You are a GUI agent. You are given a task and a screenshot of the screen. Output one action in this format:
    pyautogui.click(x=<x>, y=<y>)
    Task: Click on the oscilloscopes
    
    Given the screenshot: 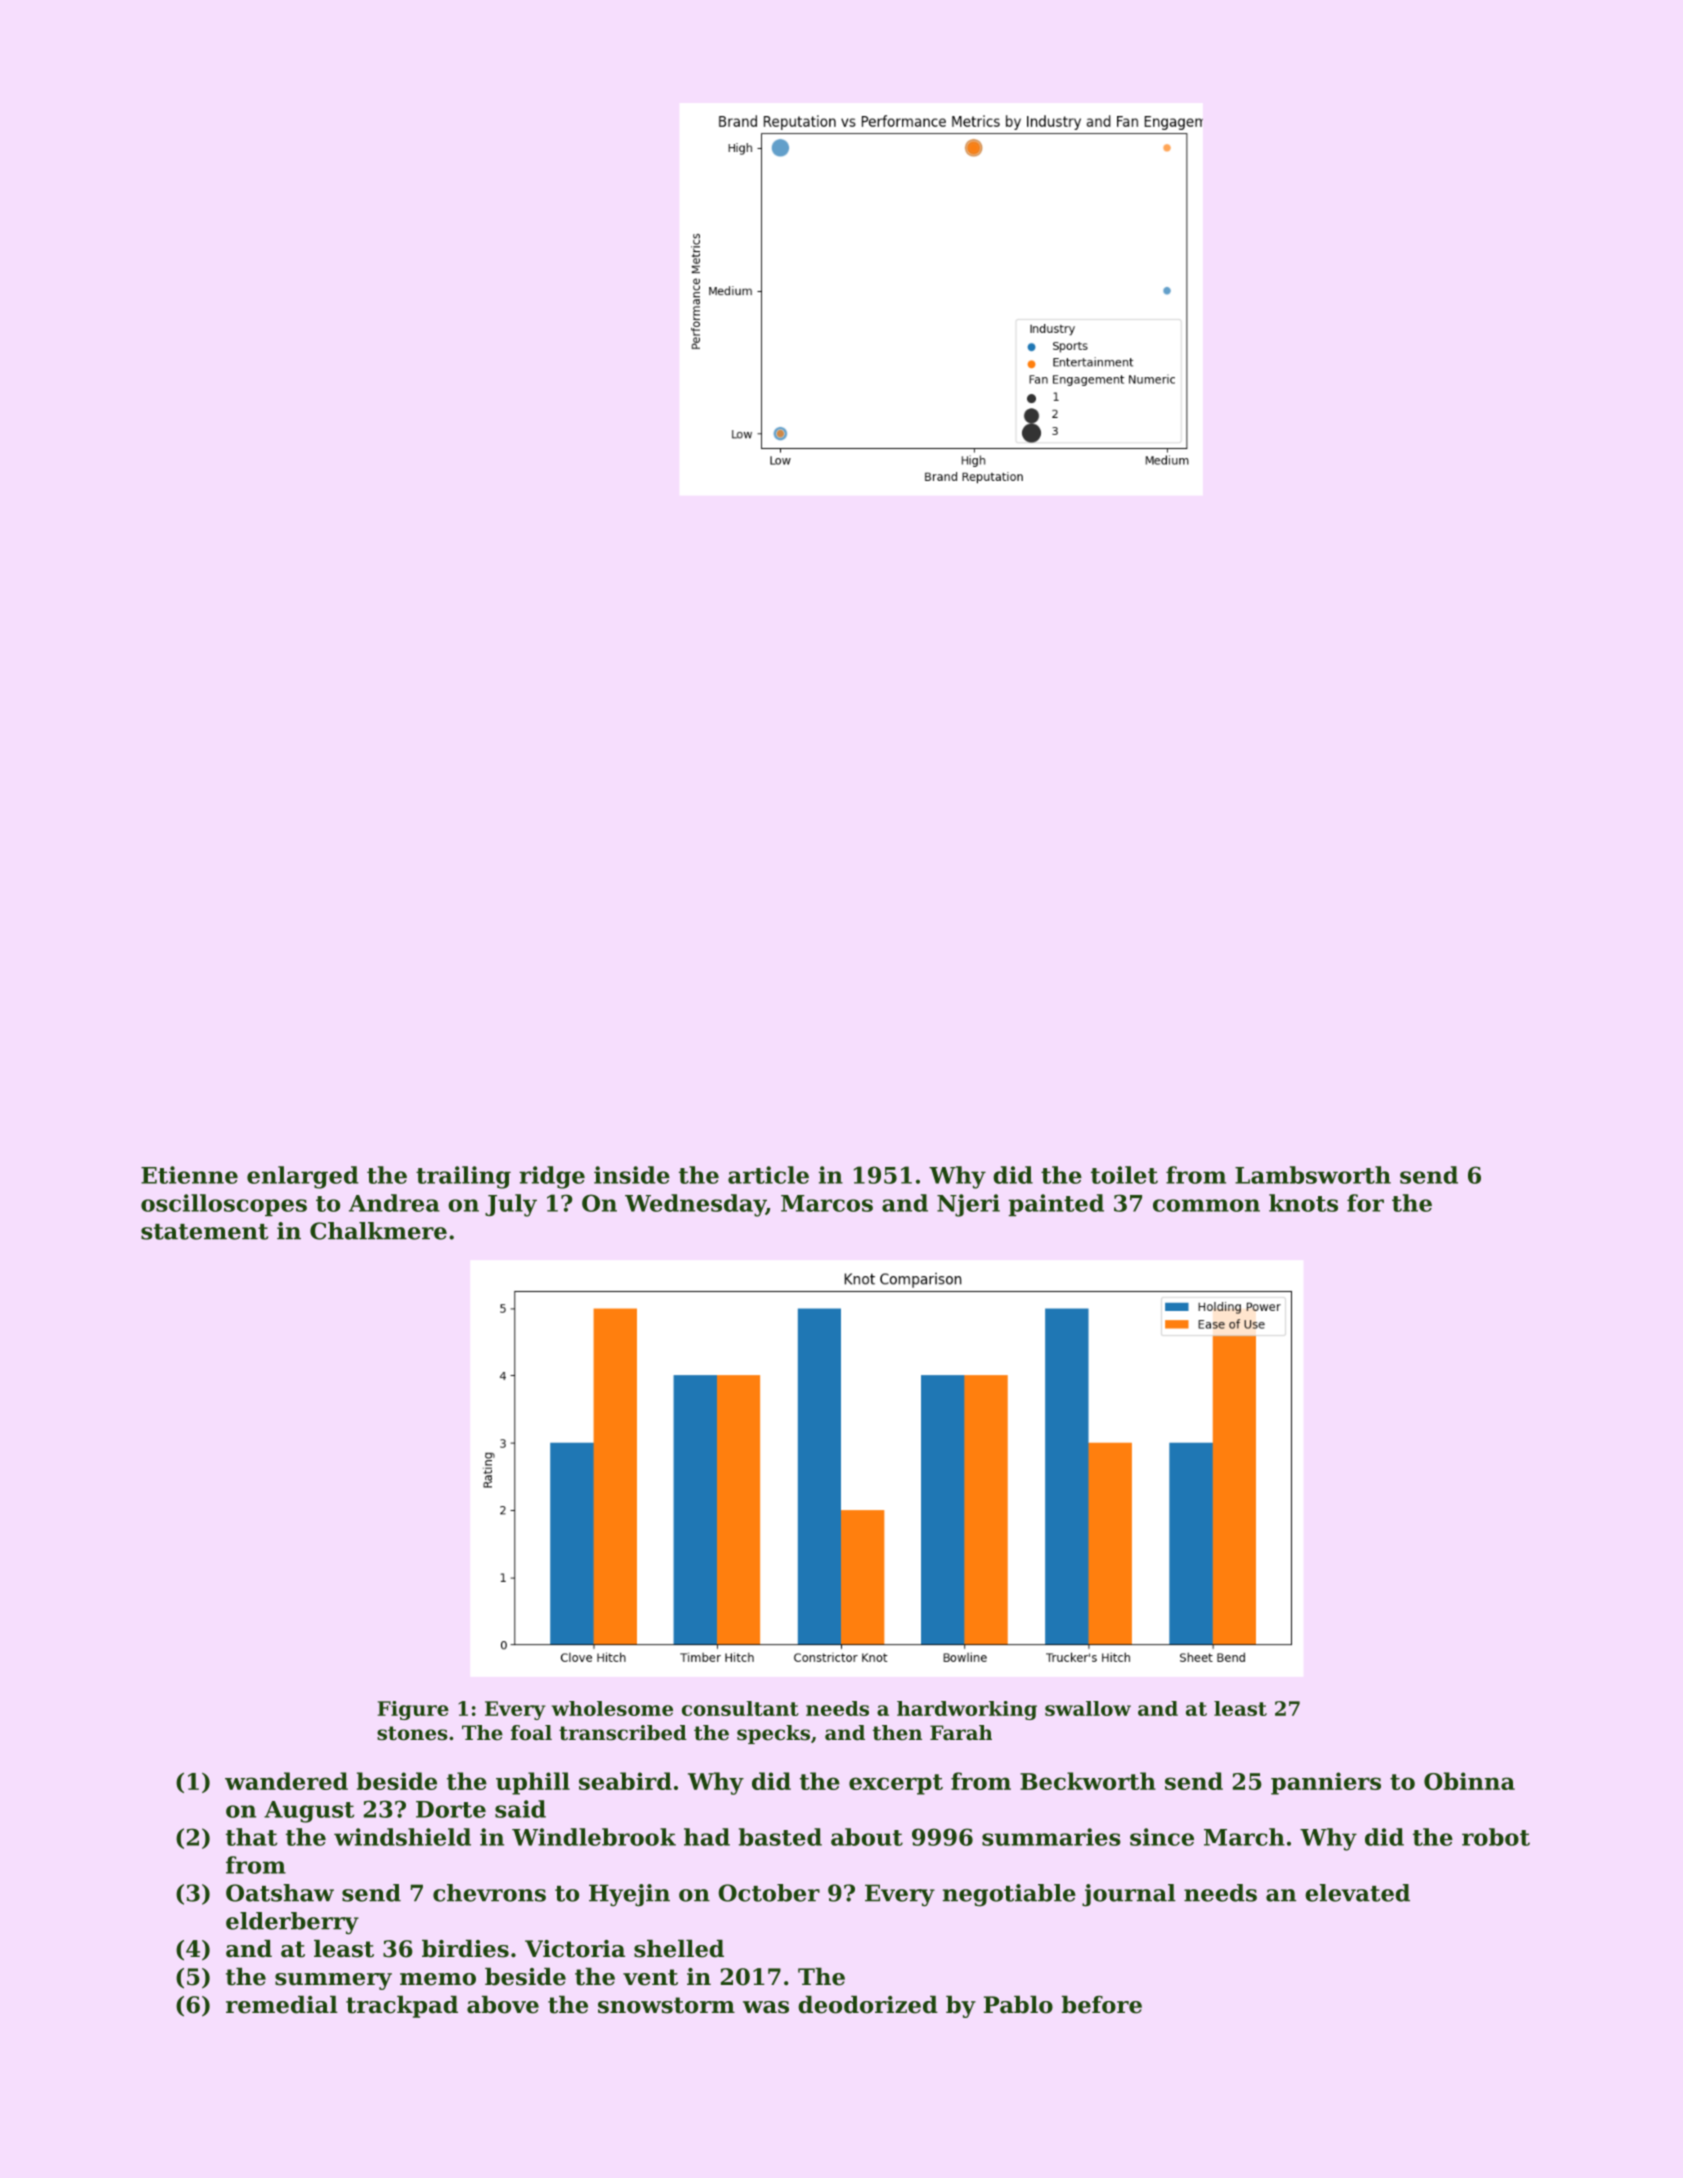 What is the action you would take?
    pyautogui.click(x=224, y=1205)
